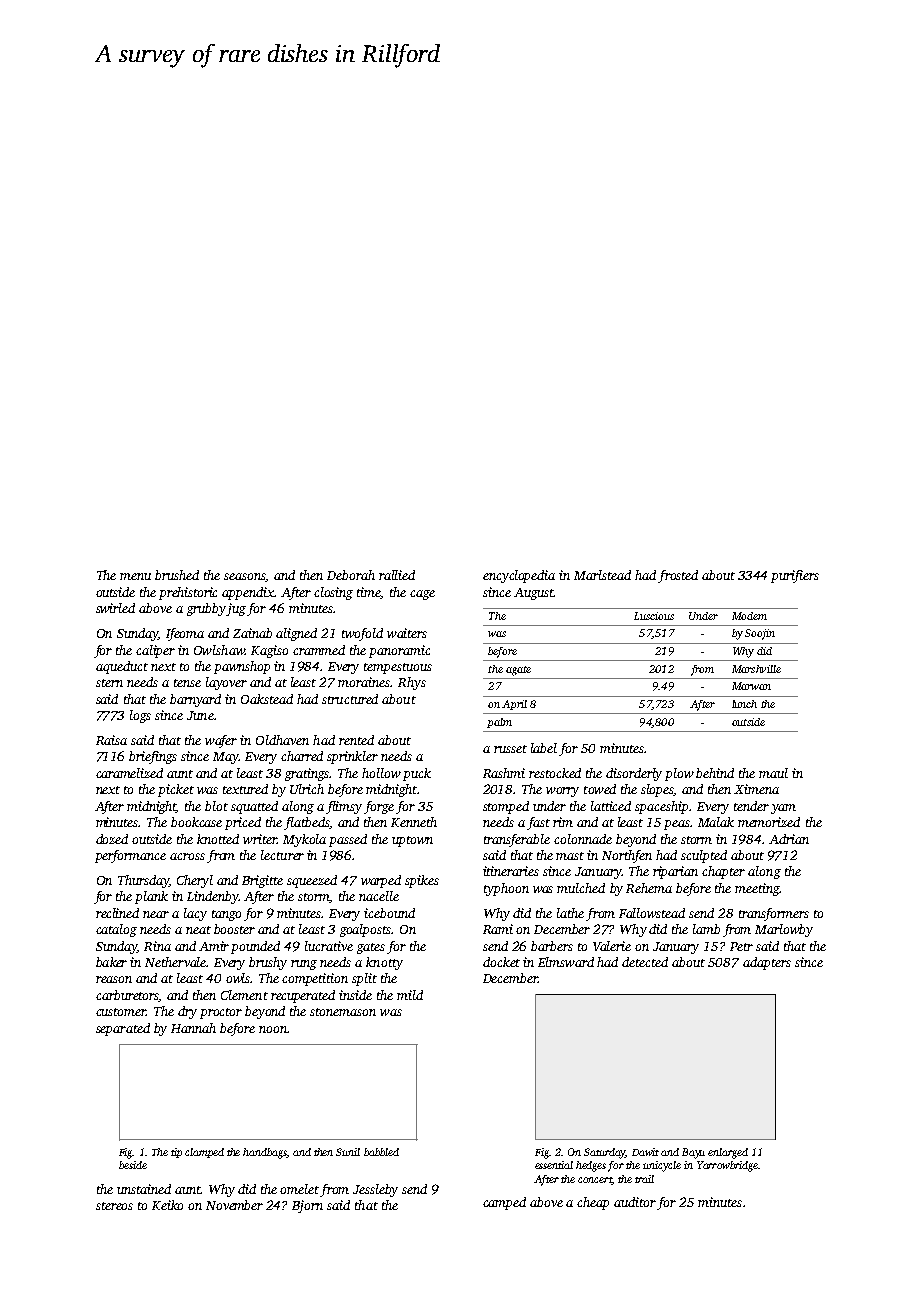 The width and height of the screenshot is (924, 1308). Describe the element at coordinates (135, 576) in the screenshot. I see `menu` at that location.
